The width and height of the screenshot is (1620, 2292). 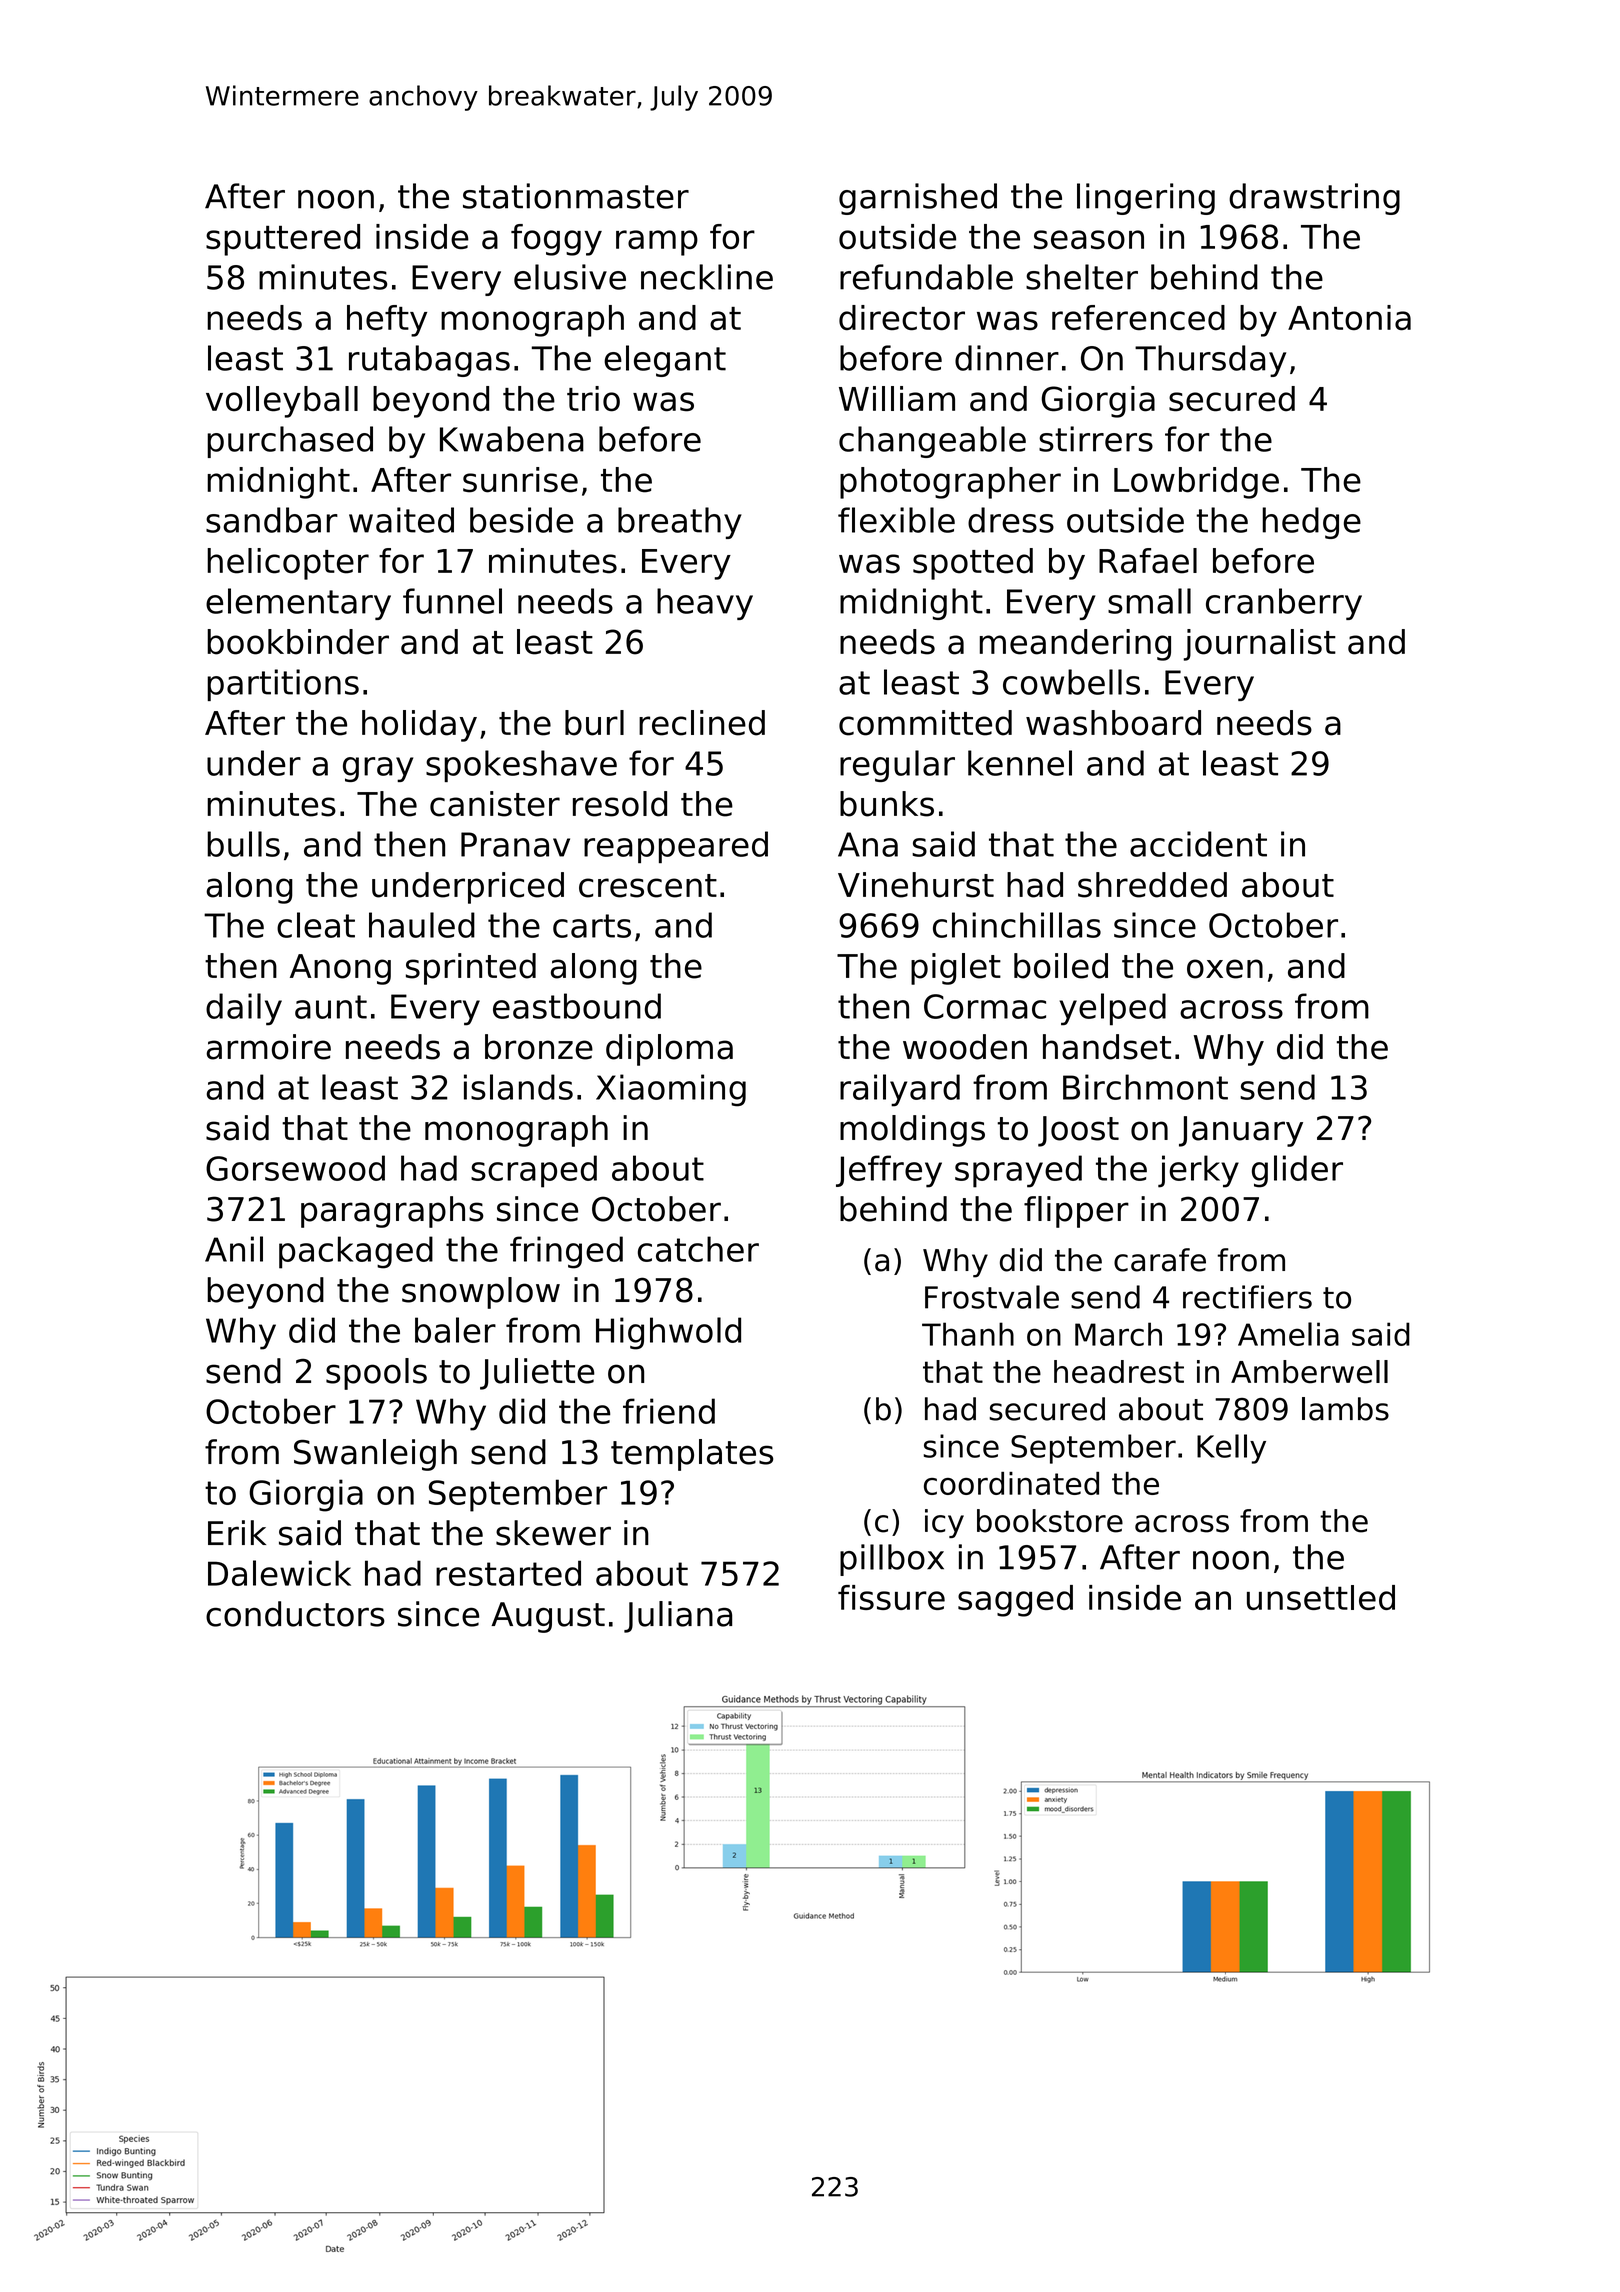 What do you see at coordinates (283, 240) in the screenshot?
I see `sputtered` at bounding box center [283, 240].
